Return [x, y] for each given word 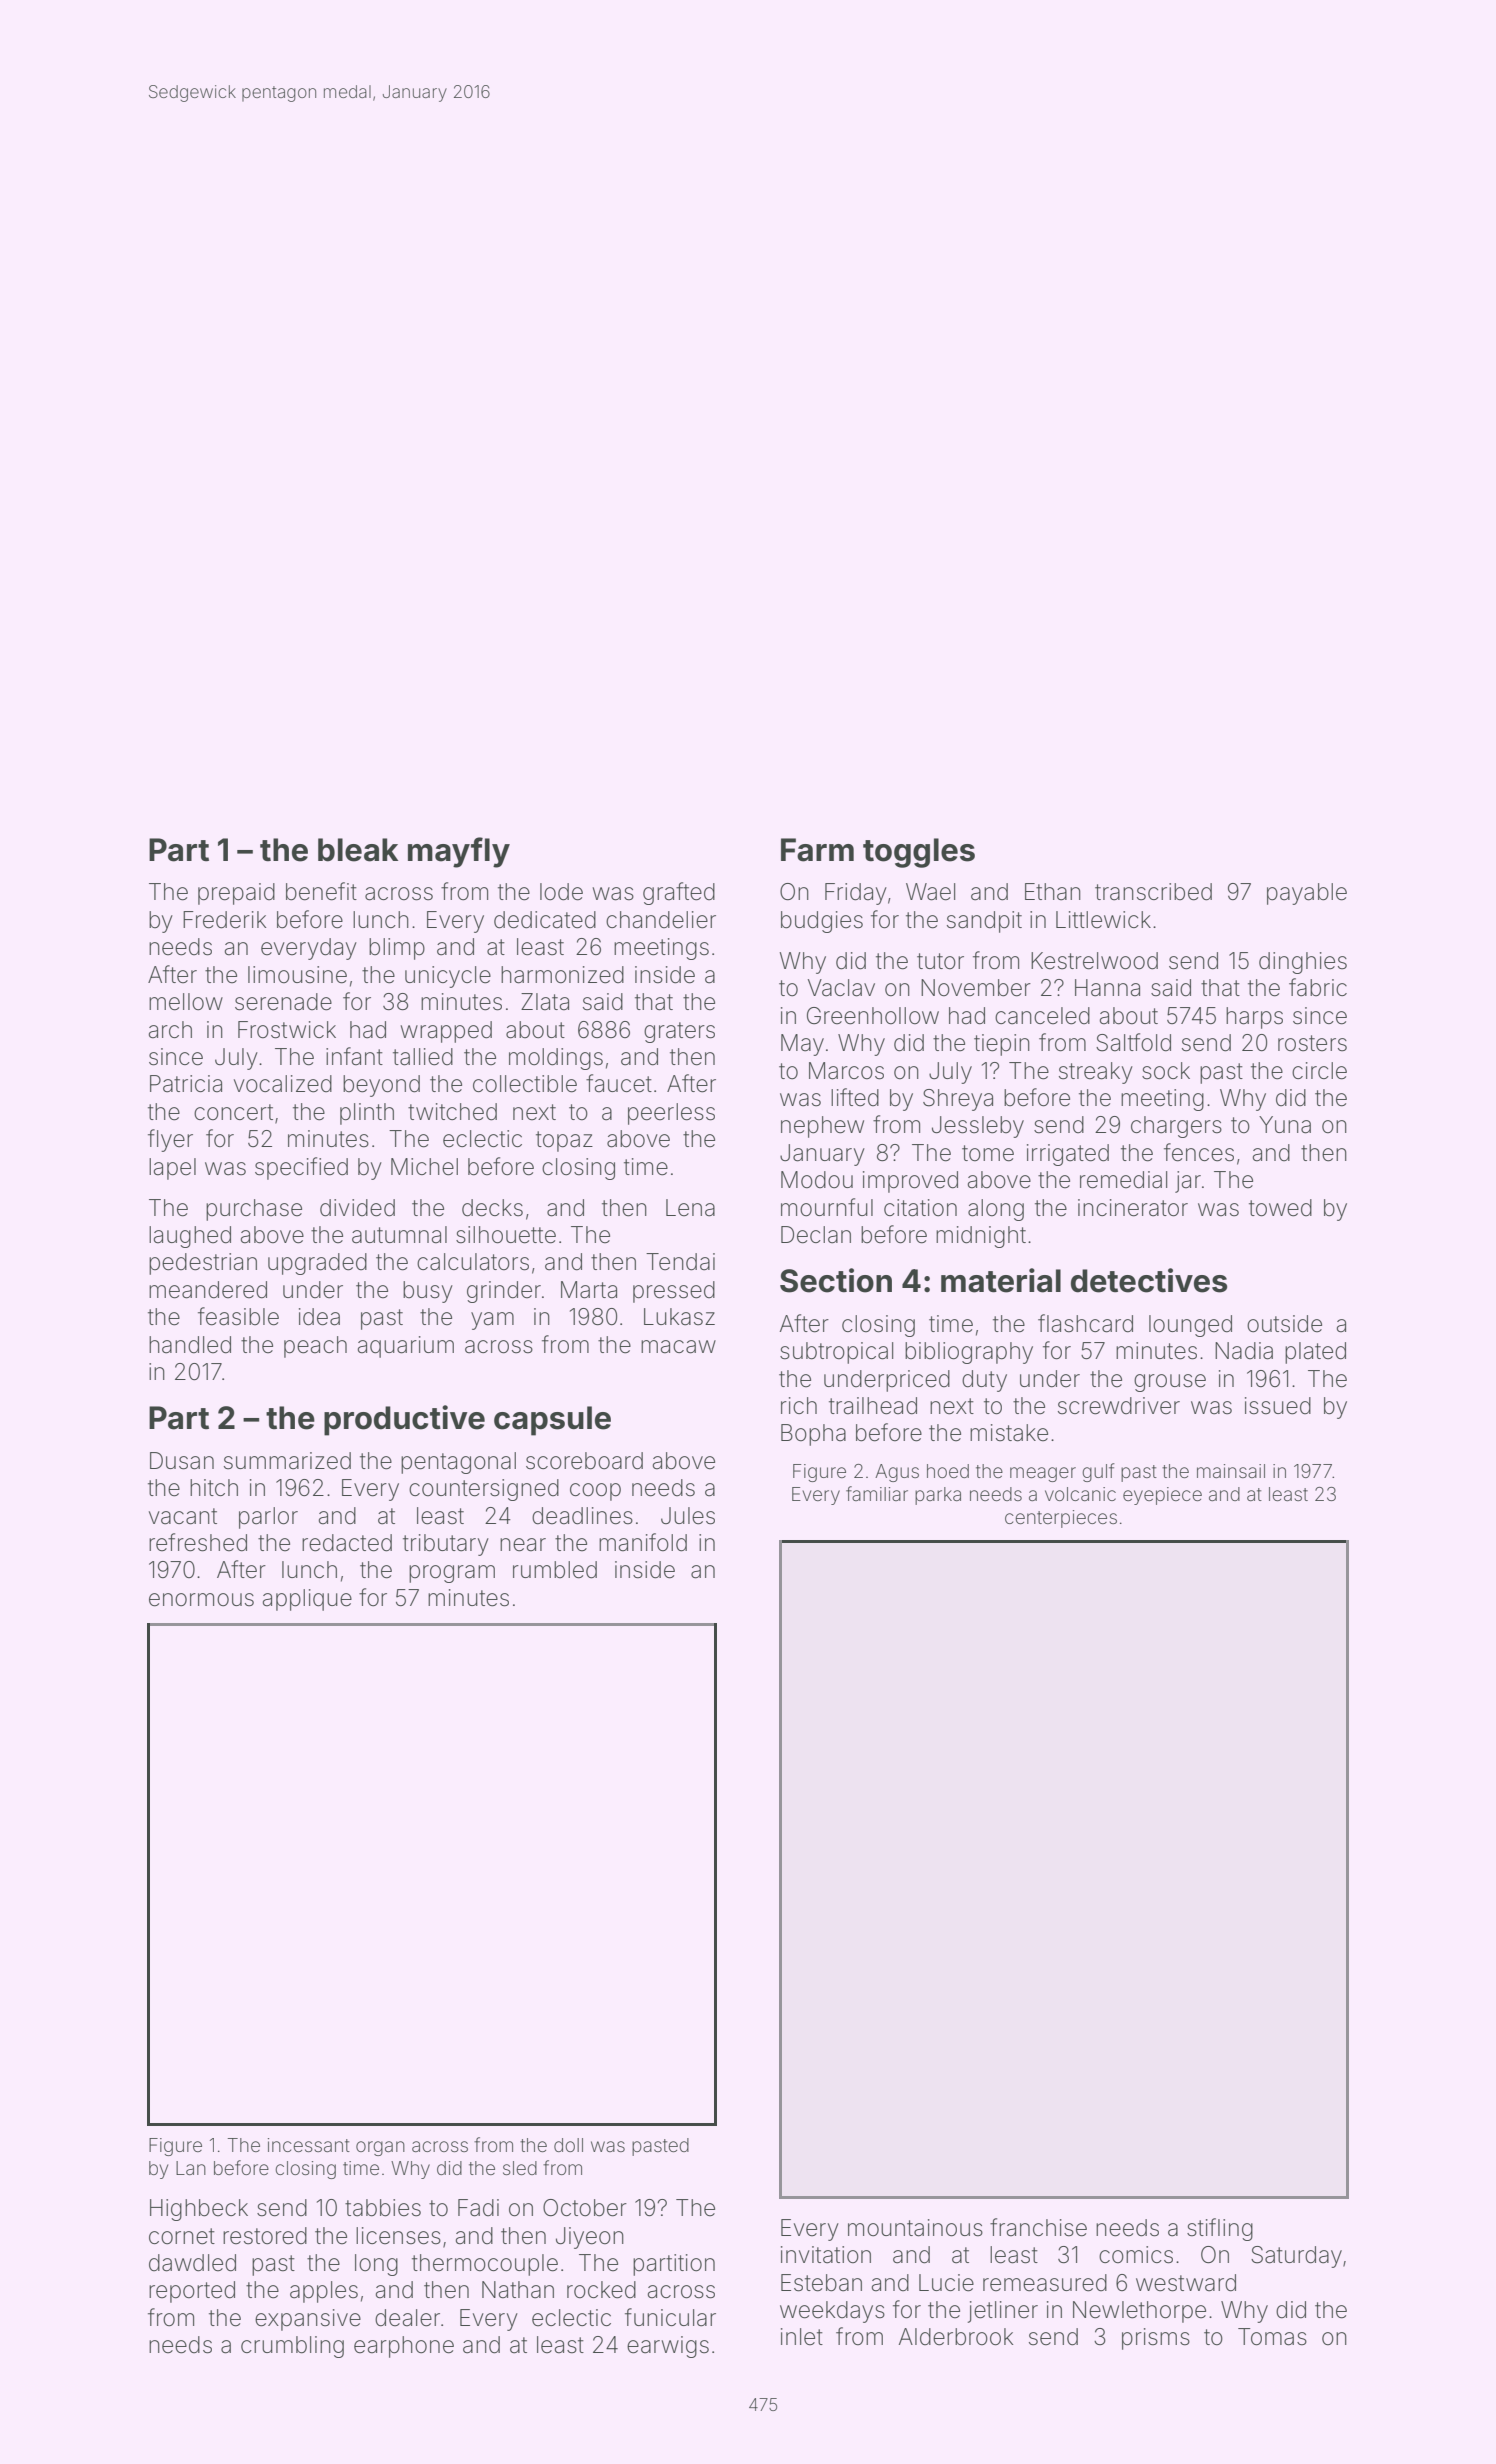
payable [1307, 894]
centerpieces [1061, 1519]
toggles [919, 853]
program [452, 1574]
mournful [827, 1207]
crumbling [292, 2347]
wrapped [446, 1032]
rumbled [555, 1570]
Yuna [1285, 1125]
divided [357, 1208]
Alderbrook [956, 2337]
